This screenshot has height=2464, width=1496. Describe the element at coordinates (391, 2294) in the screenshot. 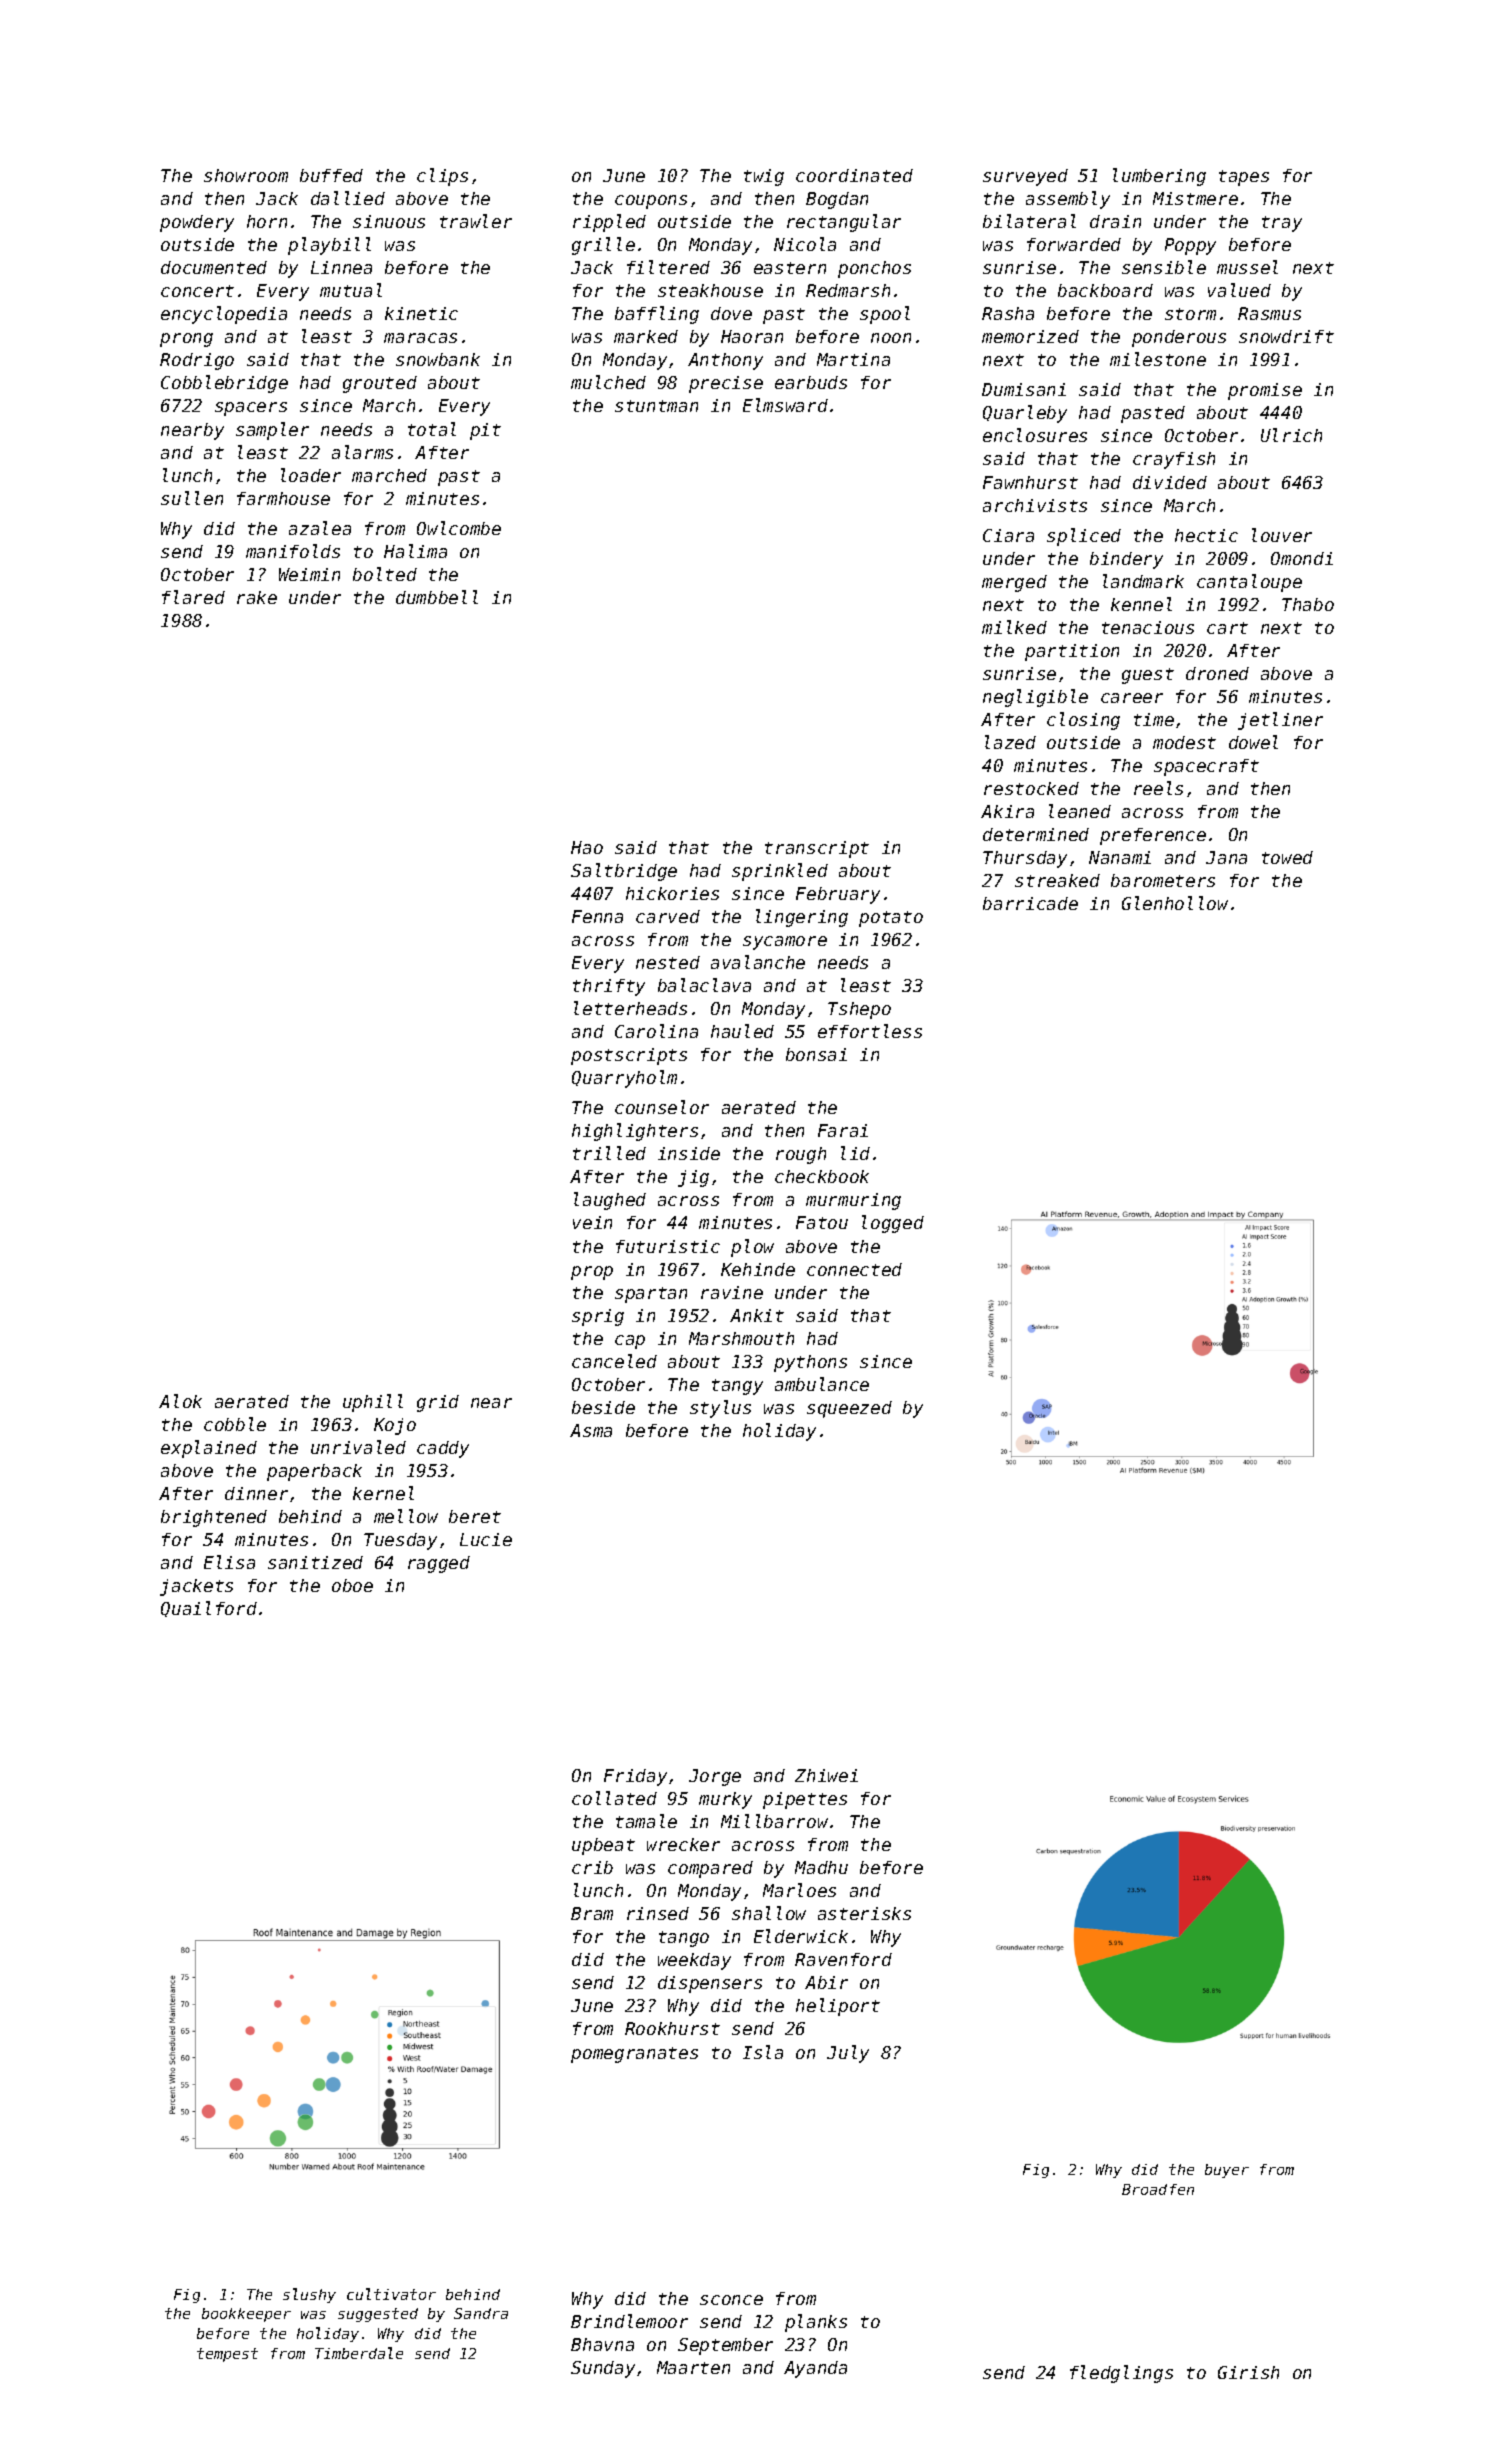

I see `cultivator` at that location.
